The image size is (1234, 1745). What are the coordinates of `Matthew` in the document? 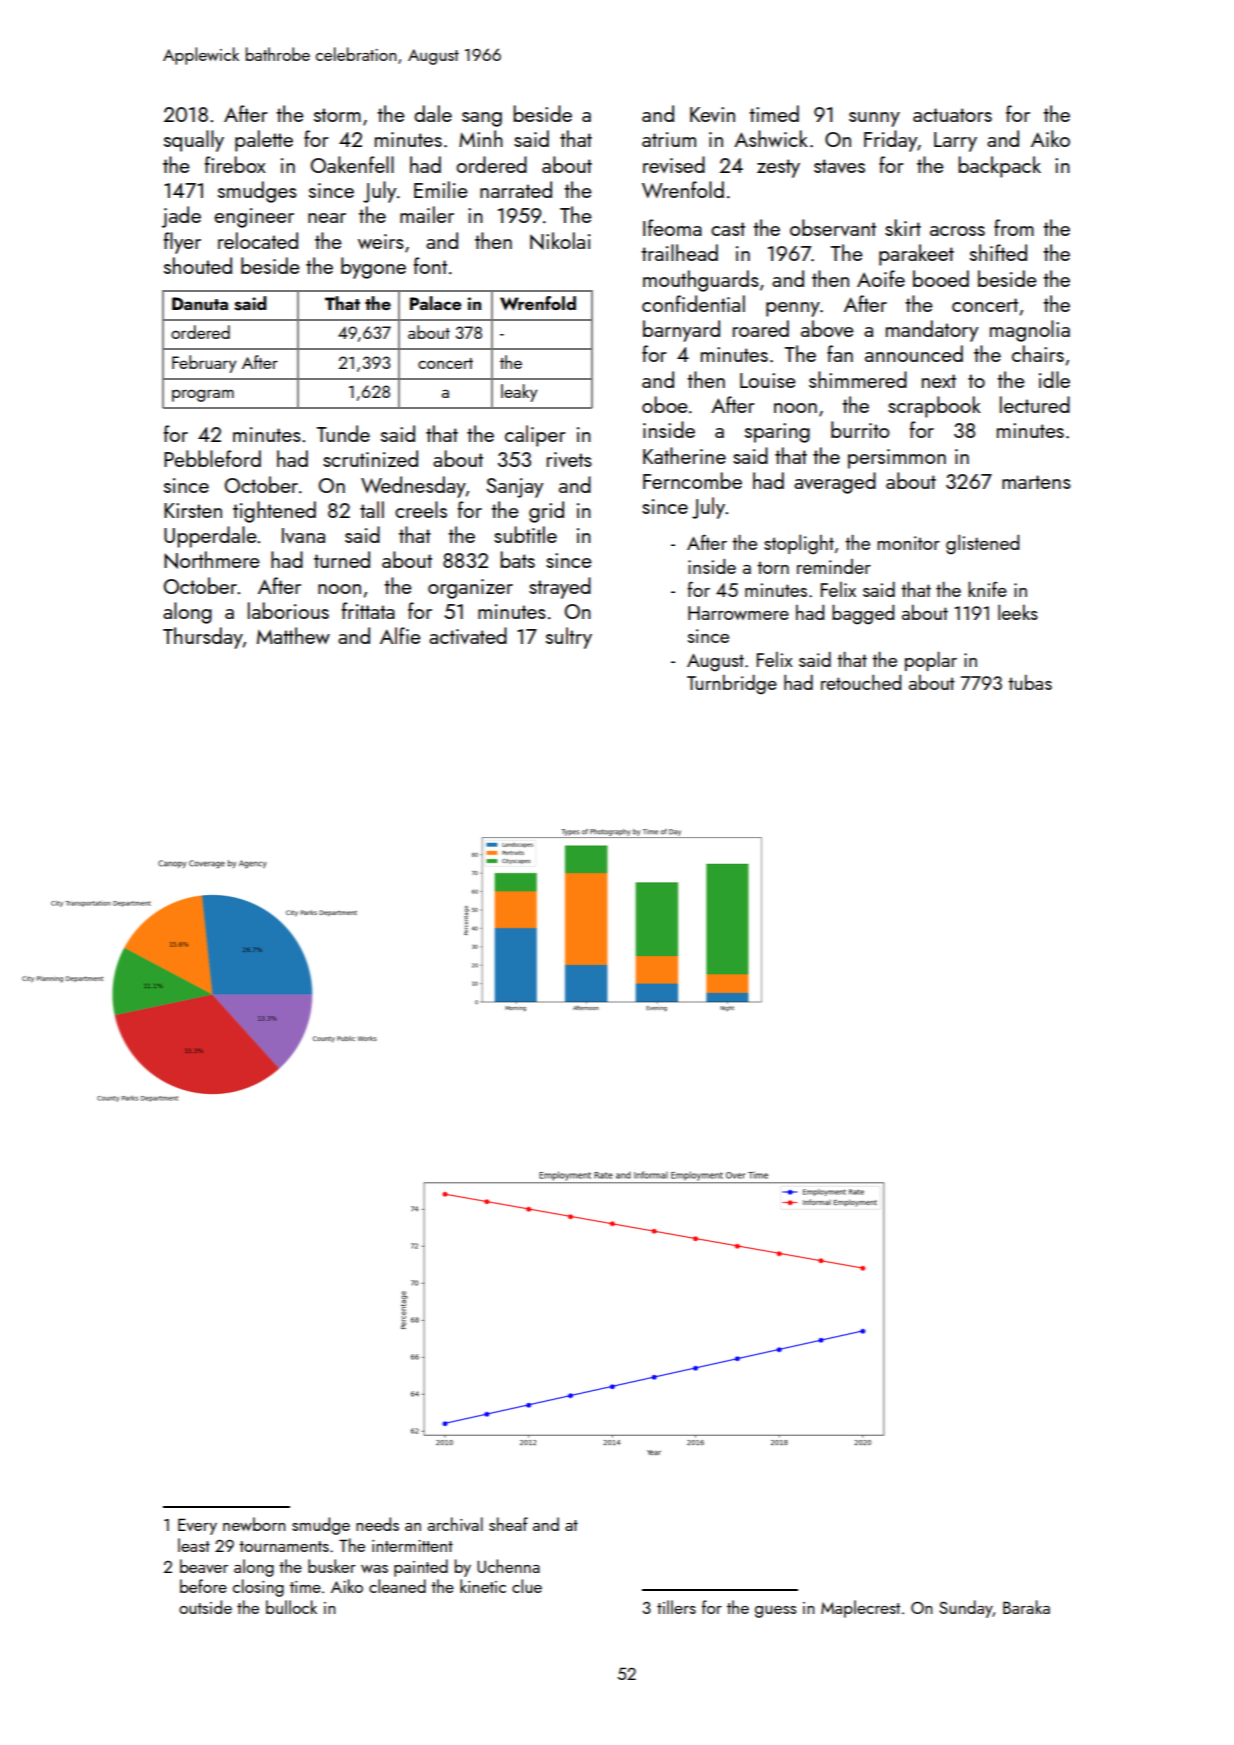 It's located at (293, 635).
